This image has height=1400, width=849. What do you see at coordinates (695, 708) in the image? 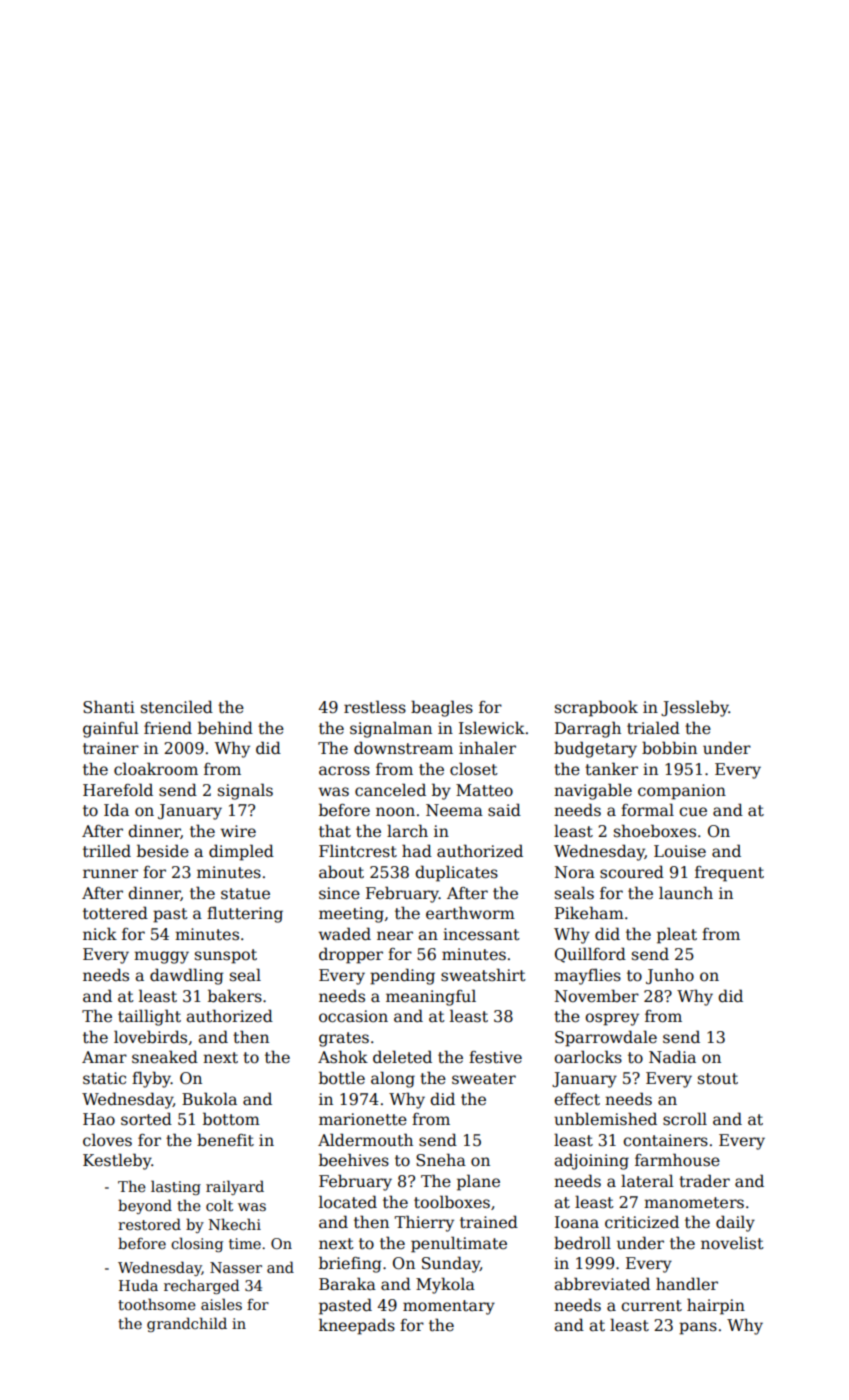
I see `Jessleby` at bounding box center [695, 708].
